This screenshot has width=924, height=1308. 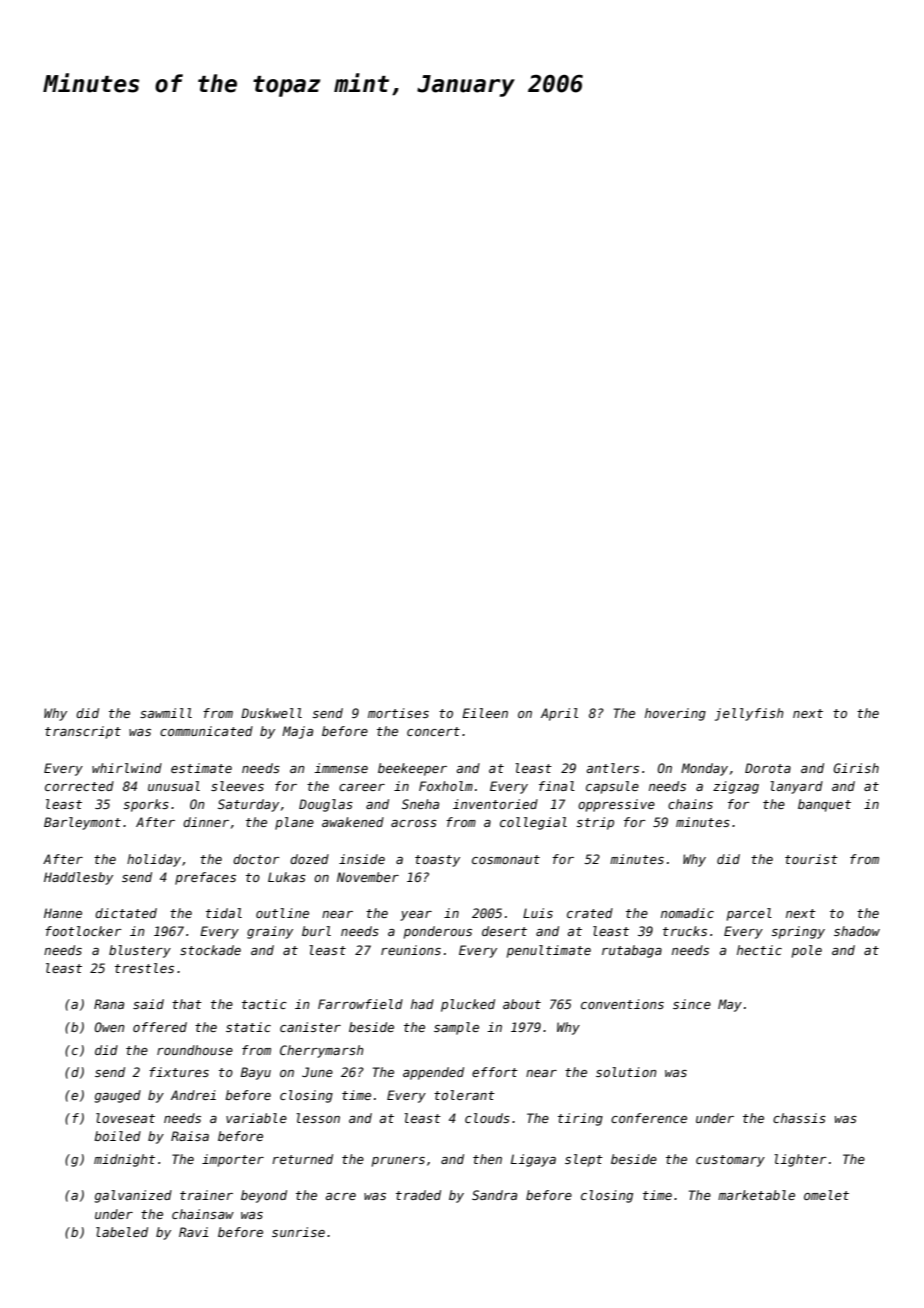 What do you see at coordinates (411, 950) in the screenshot?
I see `reunions` at bounding box center [411, 950].
